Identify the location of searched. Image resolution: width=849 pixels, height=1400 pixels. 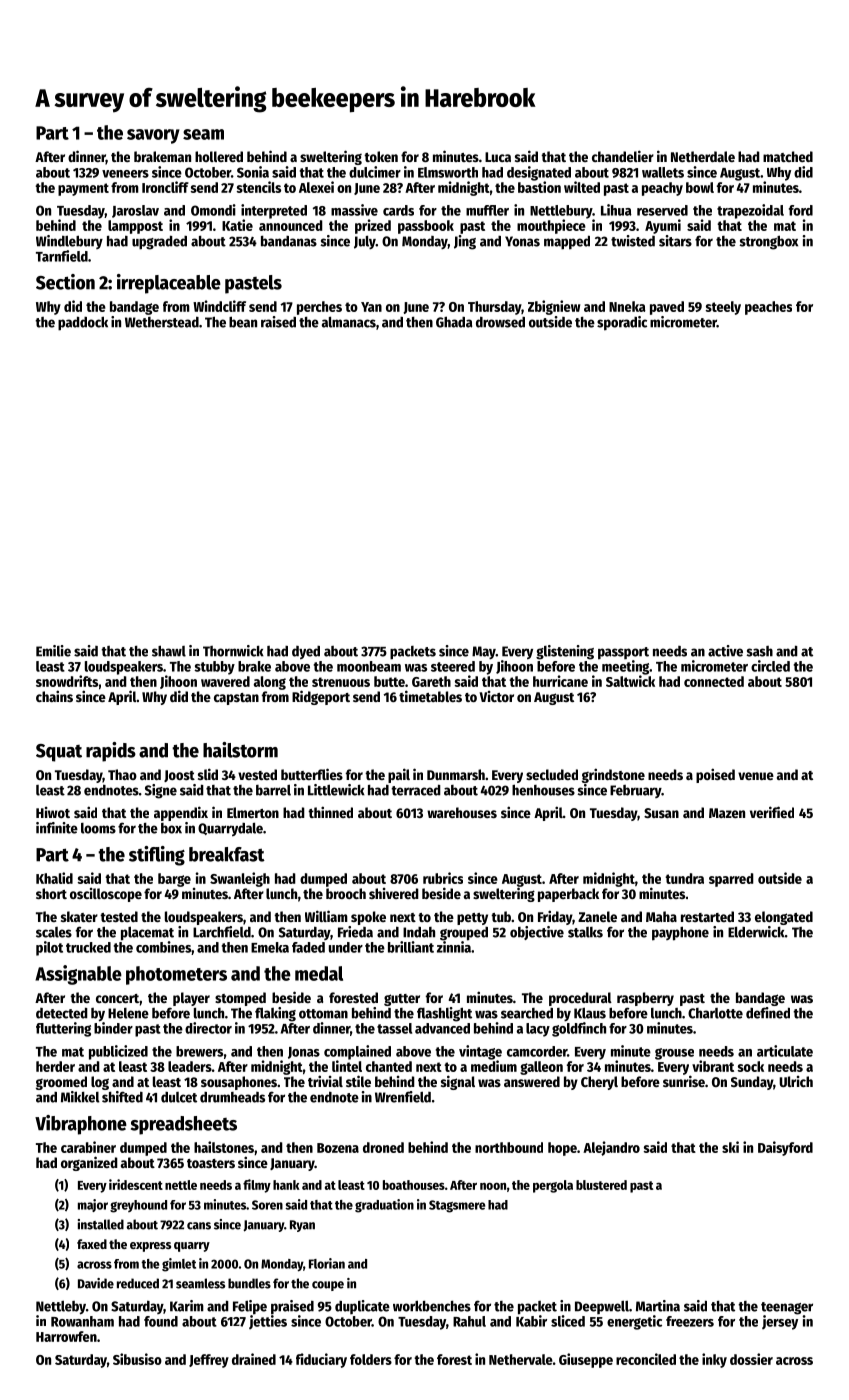
(527, 1013).
